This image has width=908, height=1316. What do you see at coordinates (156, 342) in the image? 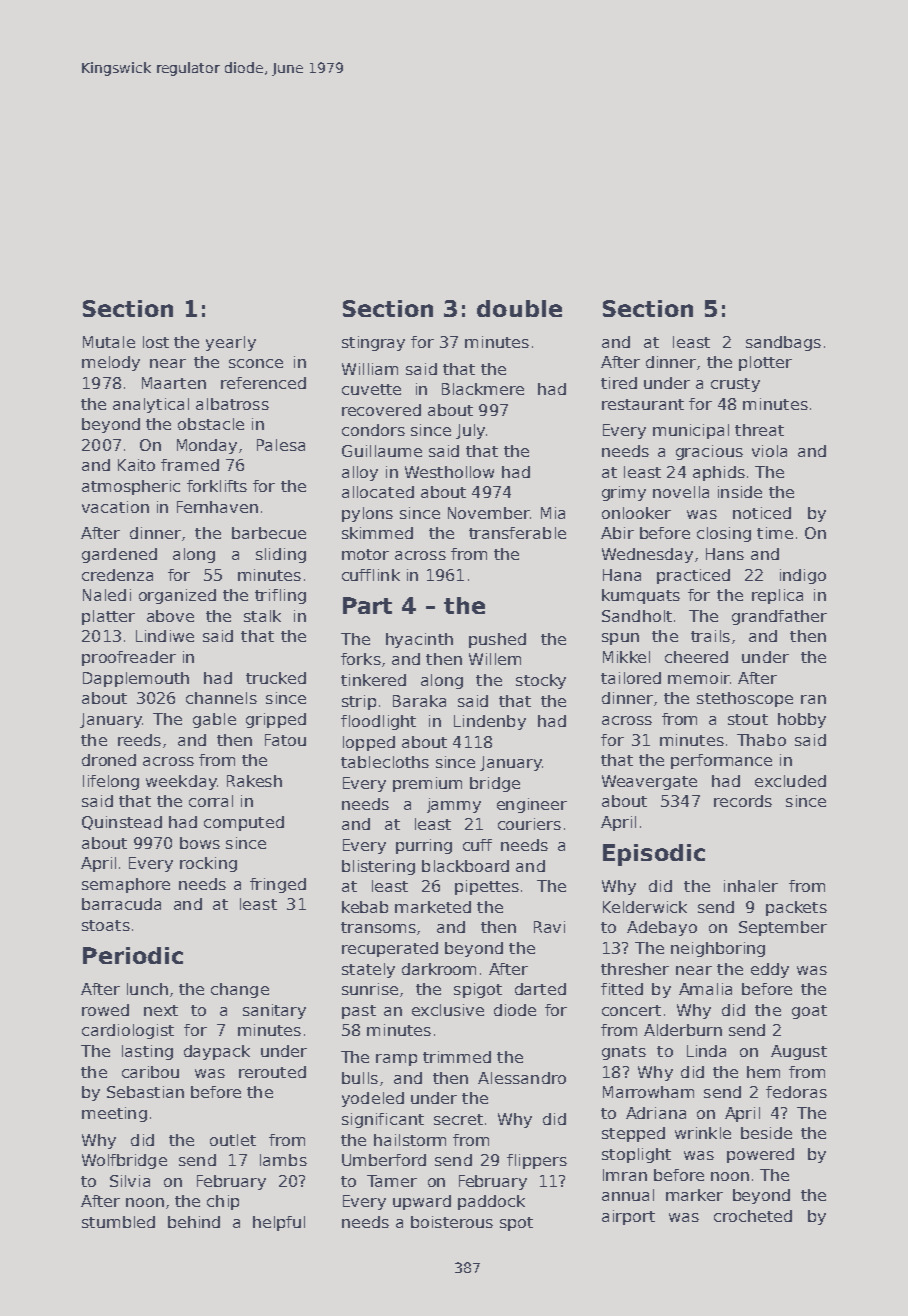
I see `lost` at bounding box center [156, 342].
